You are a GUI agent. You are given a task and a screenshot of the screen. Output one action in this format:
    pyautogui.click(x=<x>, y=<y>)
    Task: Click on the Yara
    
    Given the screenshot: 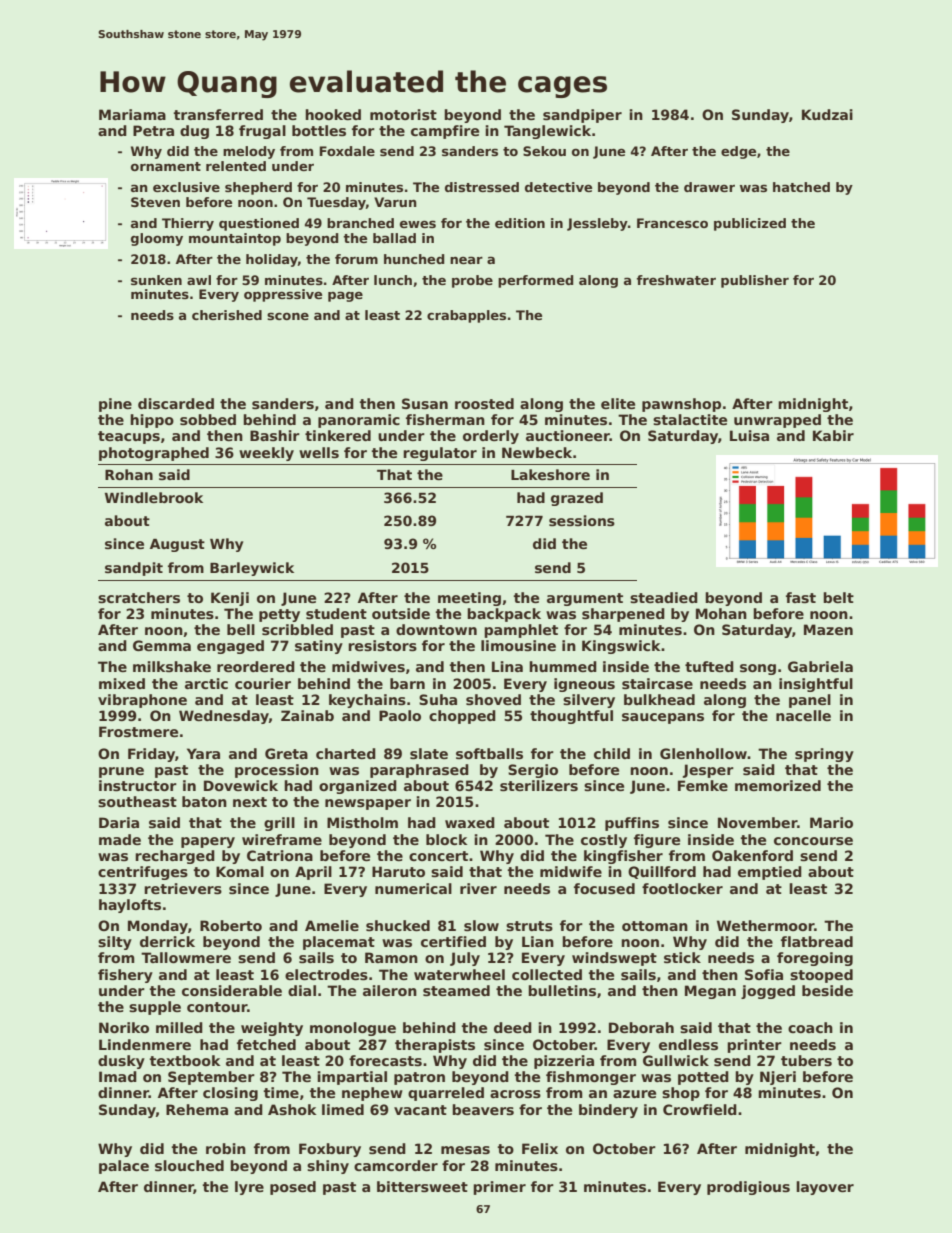 What is the action you would take?
    pyautogui.click(x=203, y=753)
